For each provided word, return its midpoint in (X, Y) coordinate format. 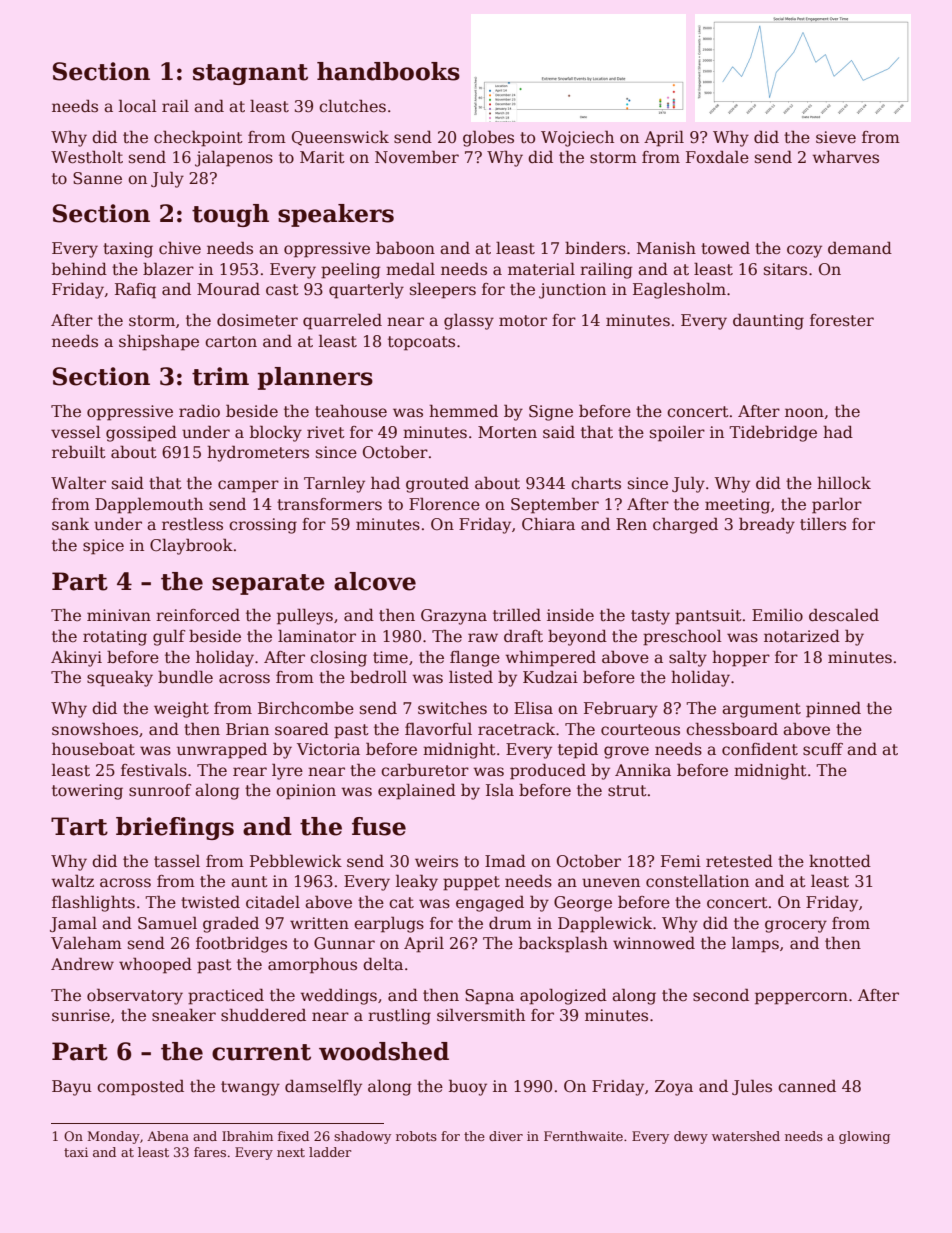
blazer (168, 269)
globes (488, 139)
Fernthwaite (583, 1136)
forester (842, 320)
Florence (444, 504)
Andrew (82, 963)
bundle (185, 676)
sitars (785, 269)
